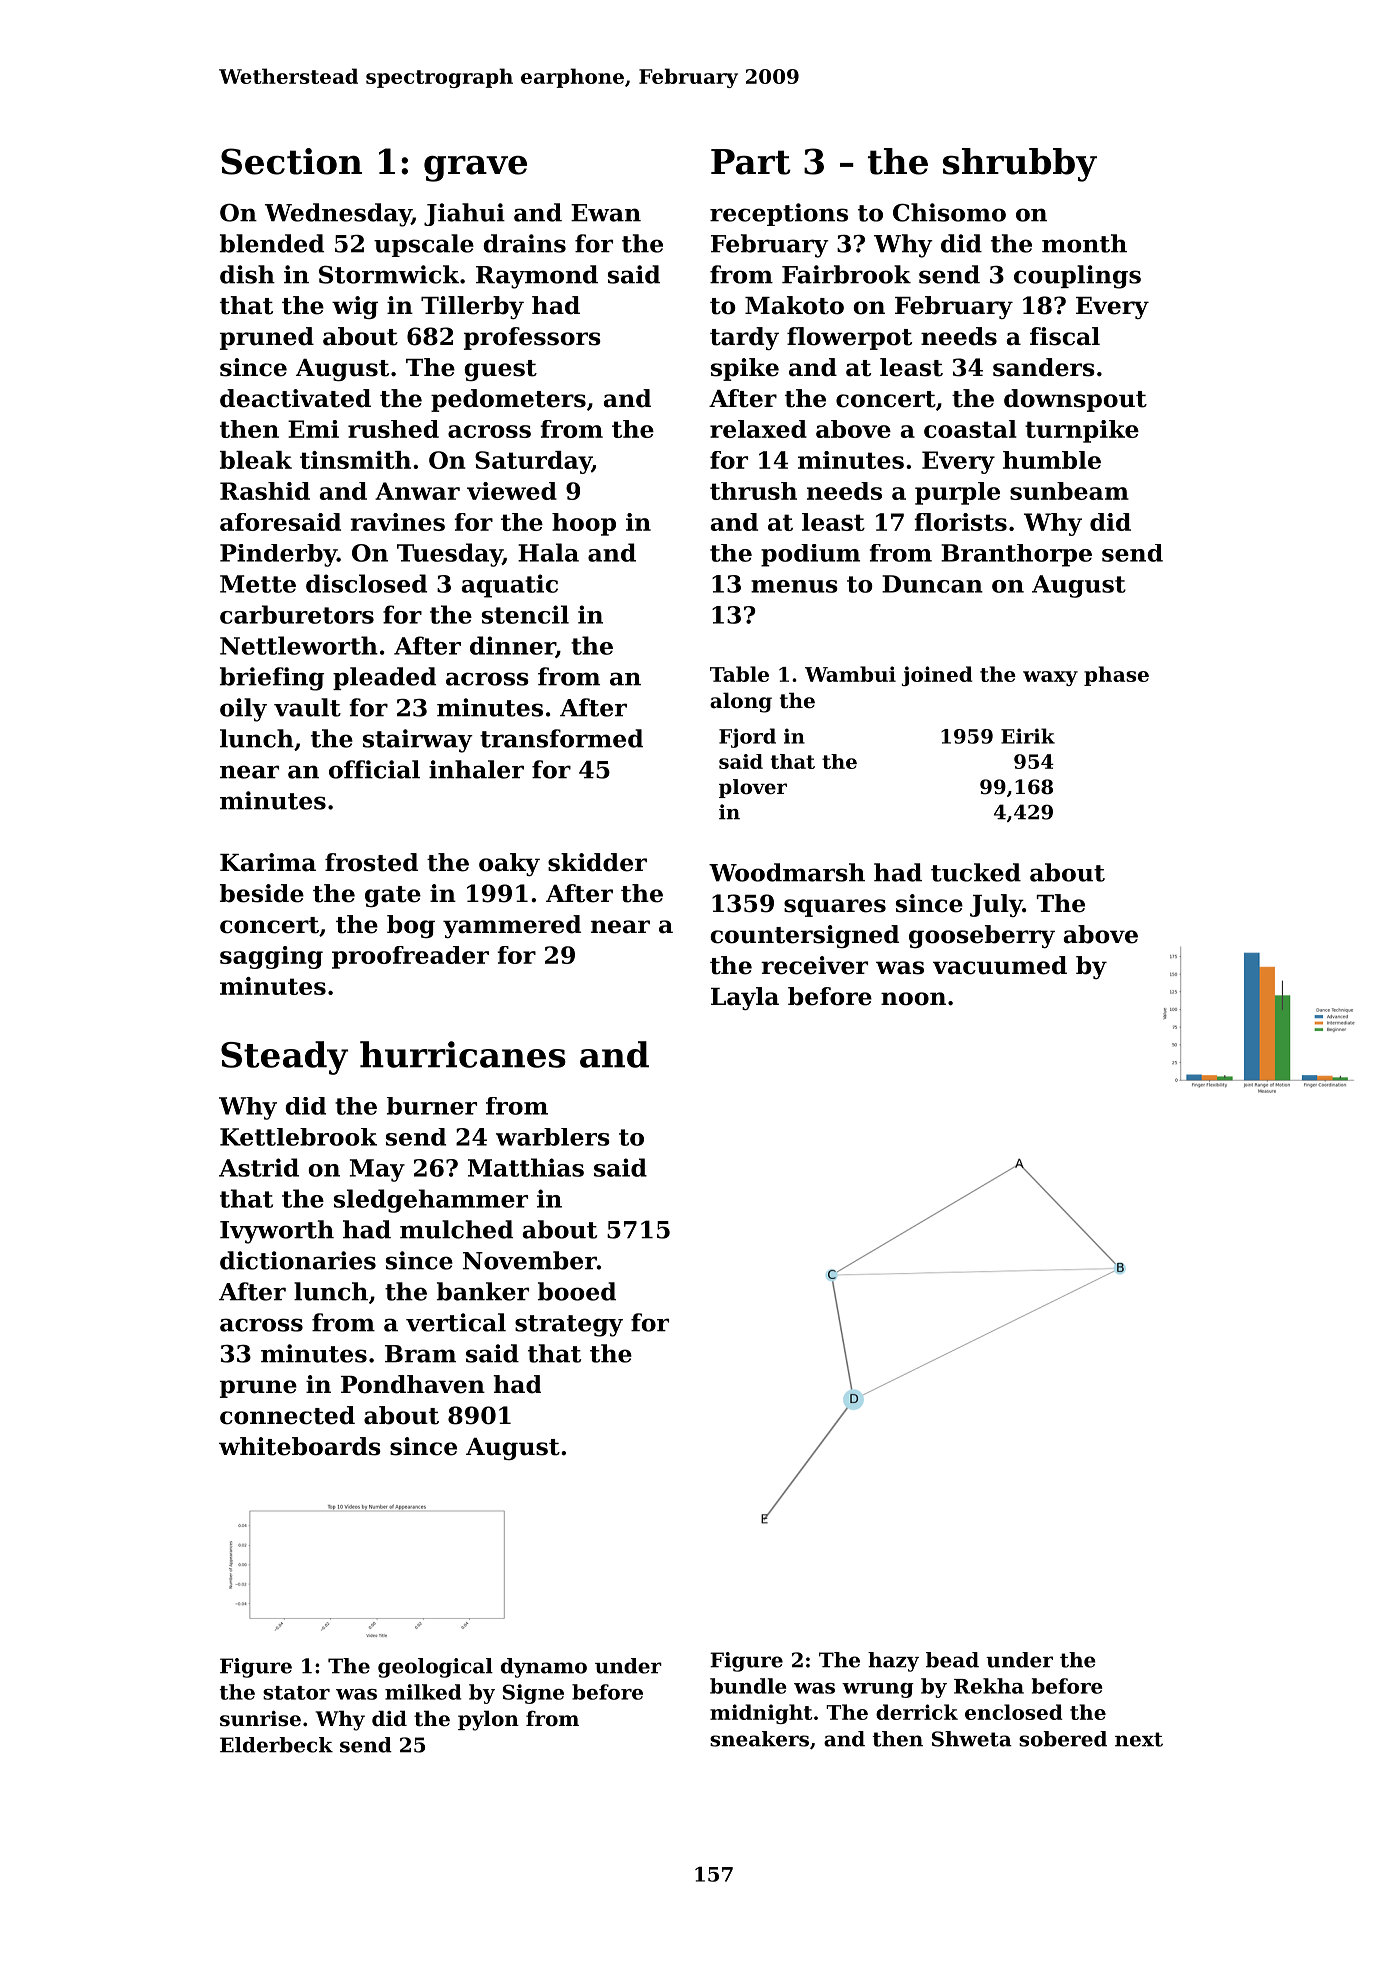 This document has width=1386, height=1969. I want to click on Hala, so click(548, 552).
